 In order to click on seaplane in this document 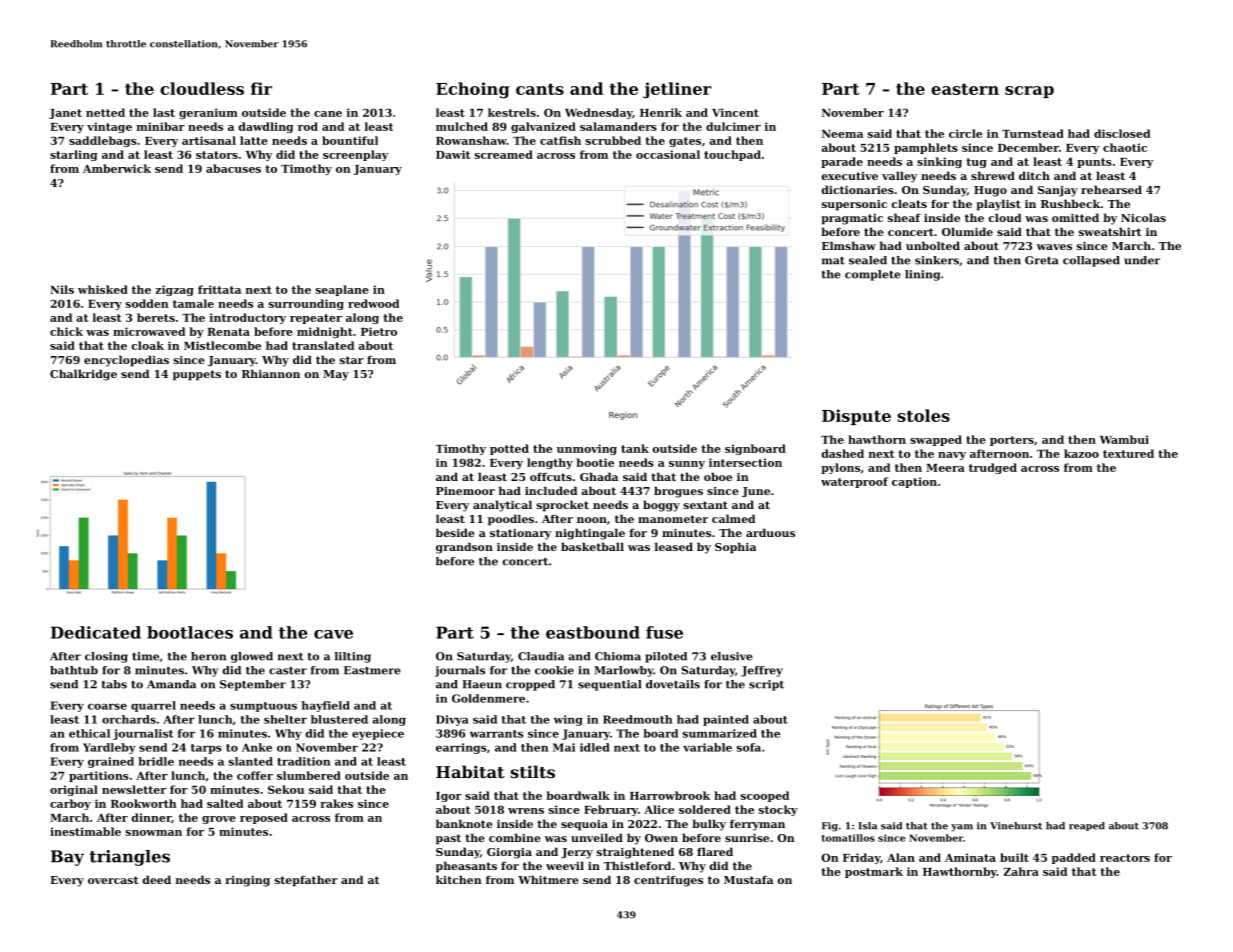, I will do `click(342, 290)`.
